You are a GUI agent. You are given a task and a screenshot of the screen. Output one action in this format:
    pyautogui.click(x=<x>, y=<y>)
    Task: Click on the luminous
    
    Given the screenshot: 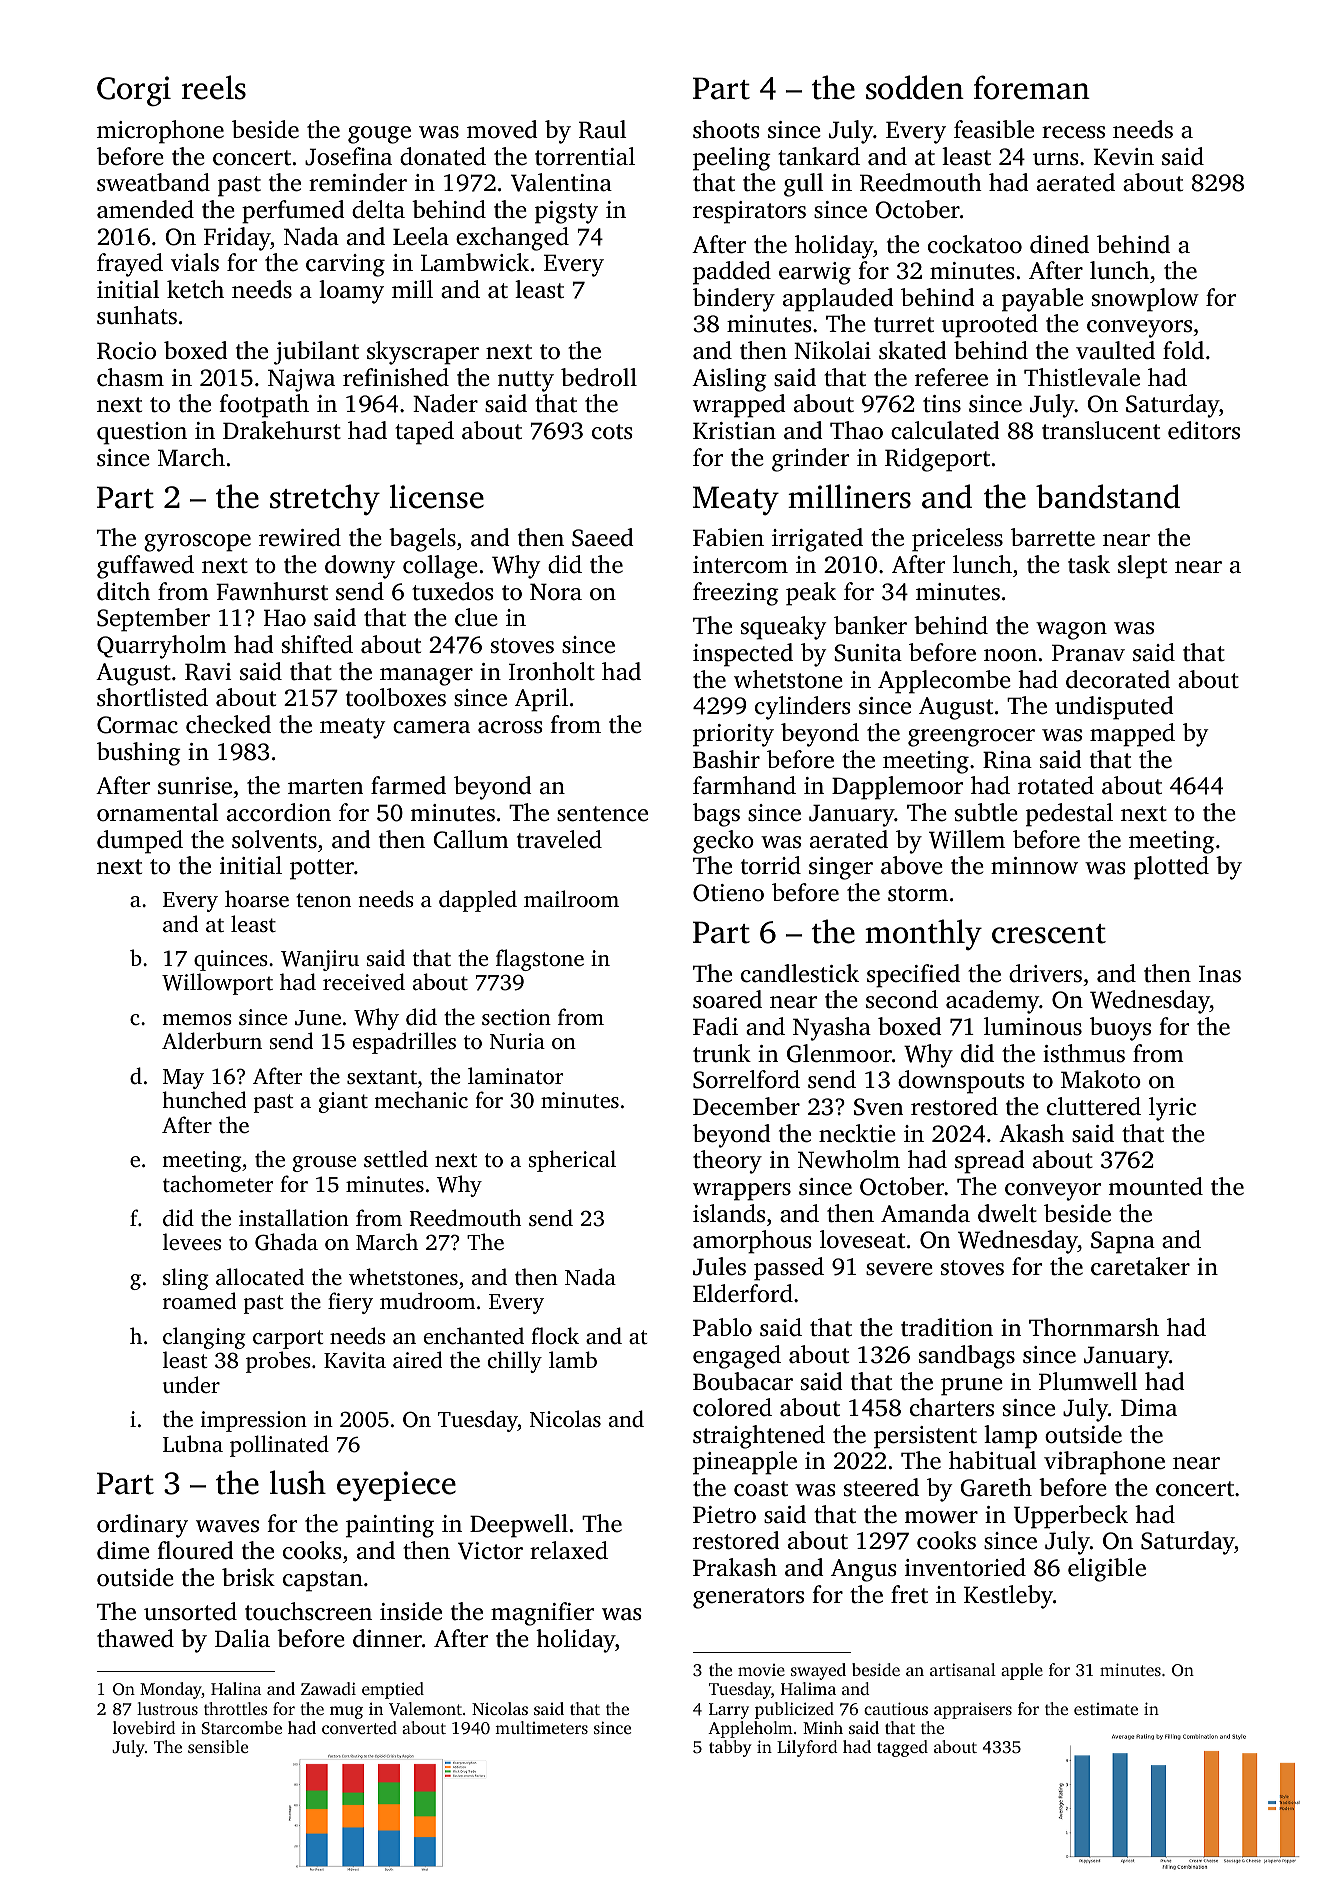 What is the action you would take?
    pyautogui.click(x=1033, y=1026)
